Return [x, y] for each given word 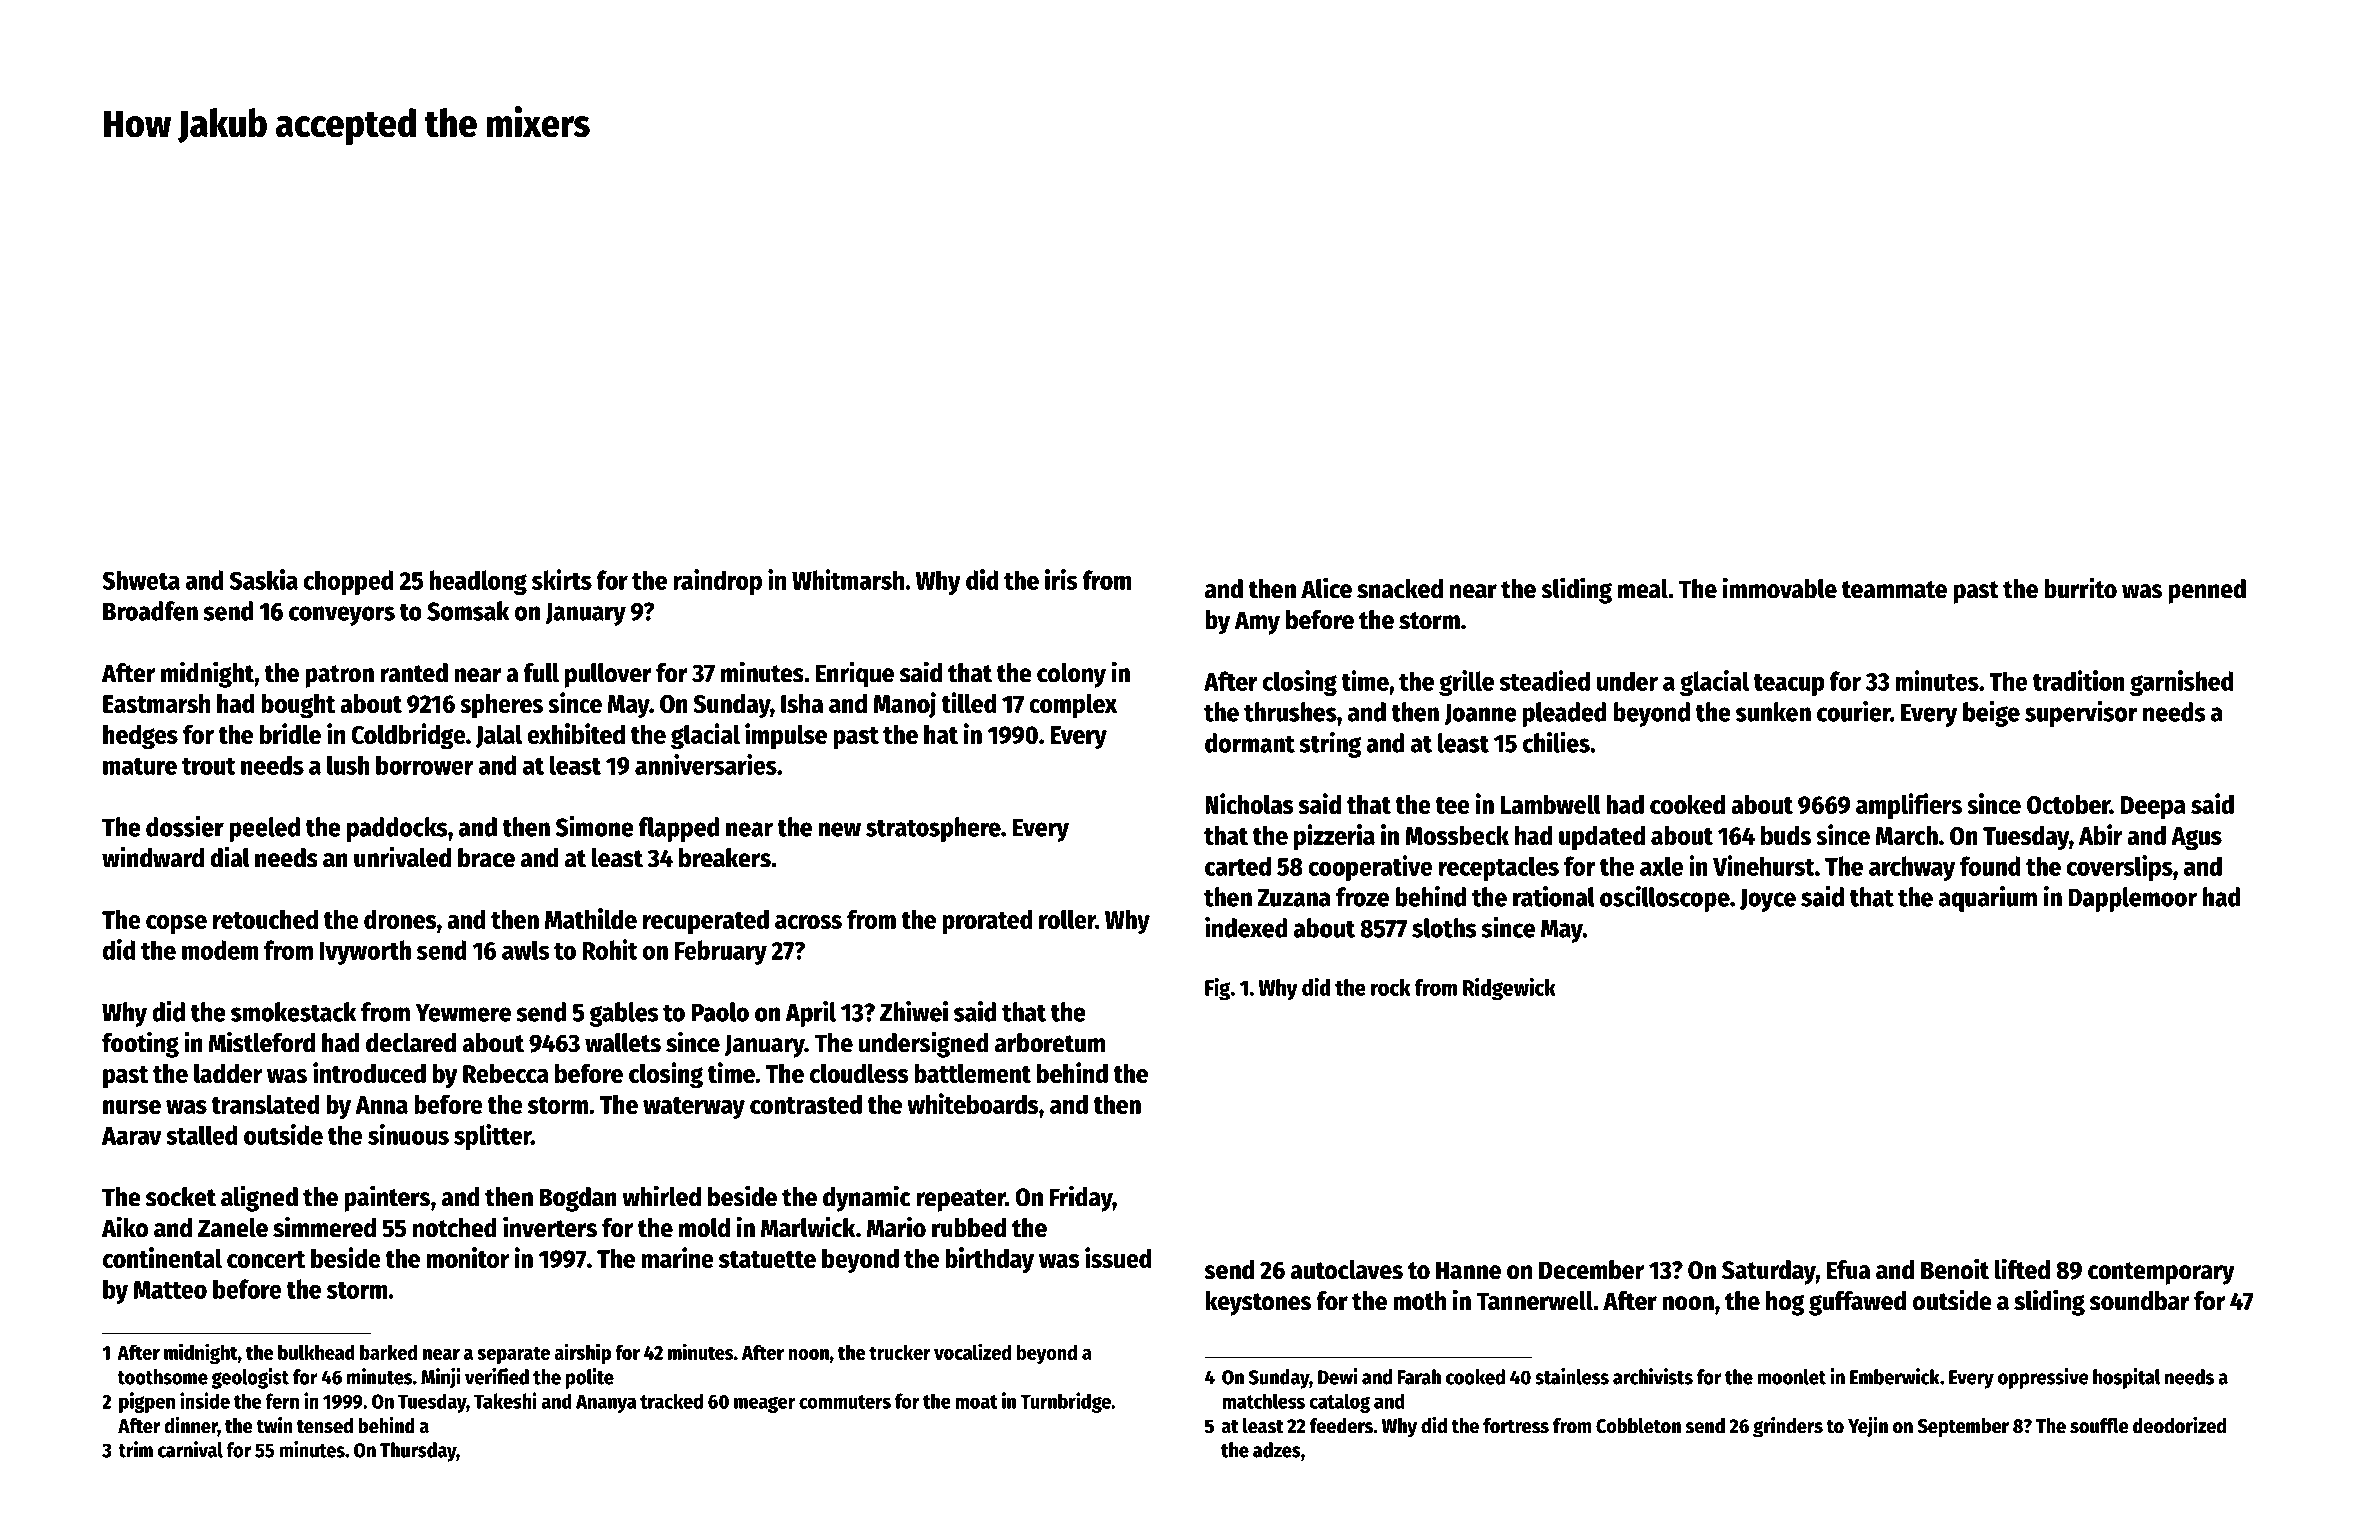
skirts [562, 579]
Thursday [418, 1452]
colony [1071, 675]
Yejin [1868, 1427]
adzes [1277, 1450]
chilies [1556, 742]
